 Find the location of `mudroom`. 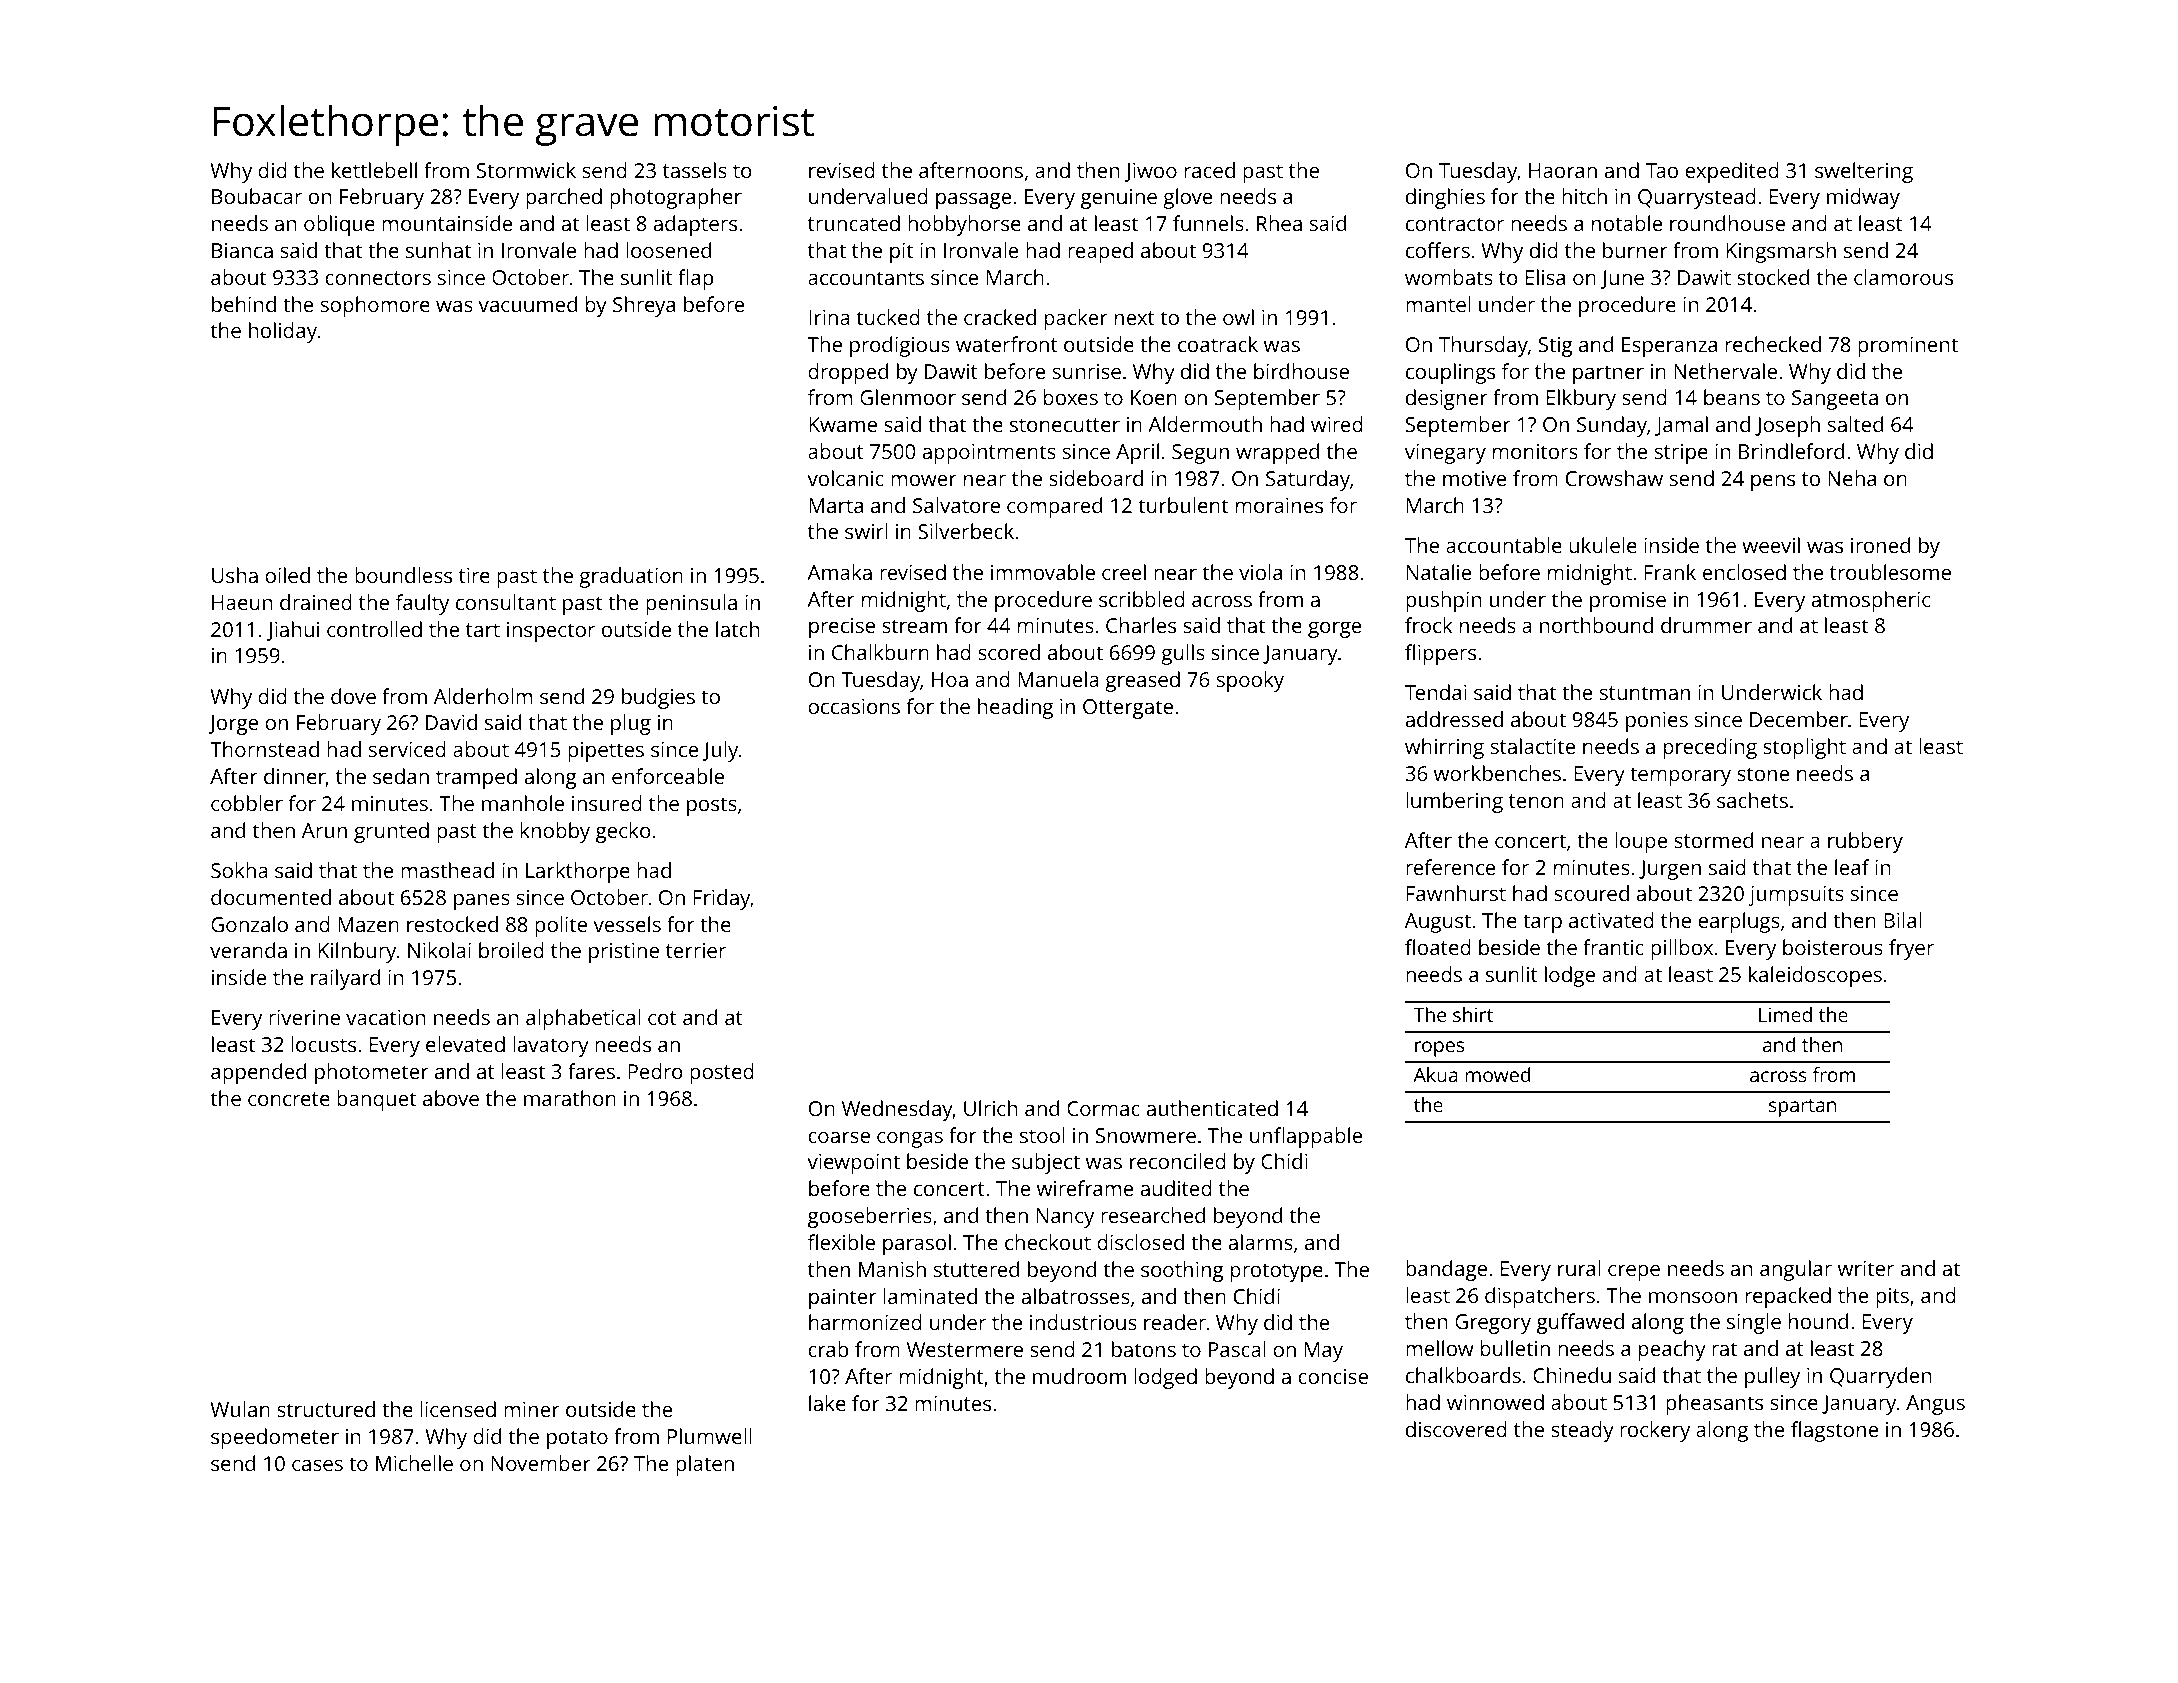

mudroom is located at coordinates (1079, 1376).
